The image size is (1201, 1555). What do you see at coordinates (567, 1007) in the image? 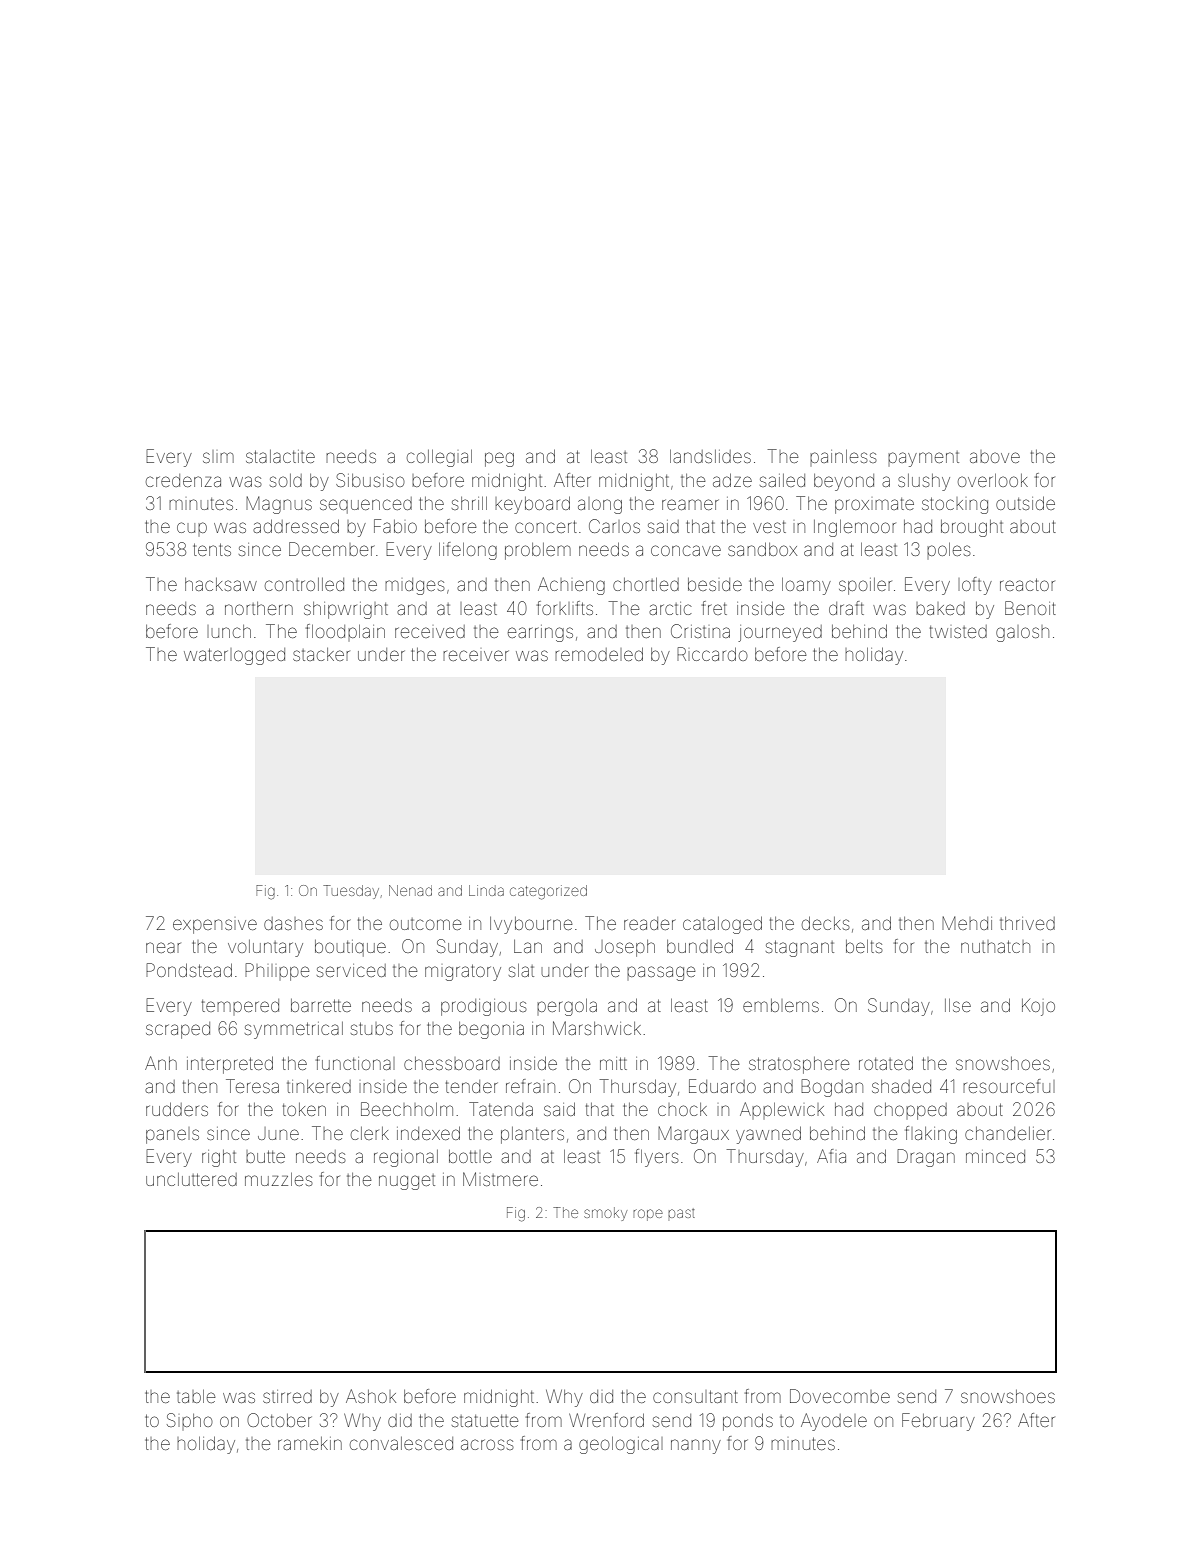
I see `pergola` at bounding box center [567, 1007].
